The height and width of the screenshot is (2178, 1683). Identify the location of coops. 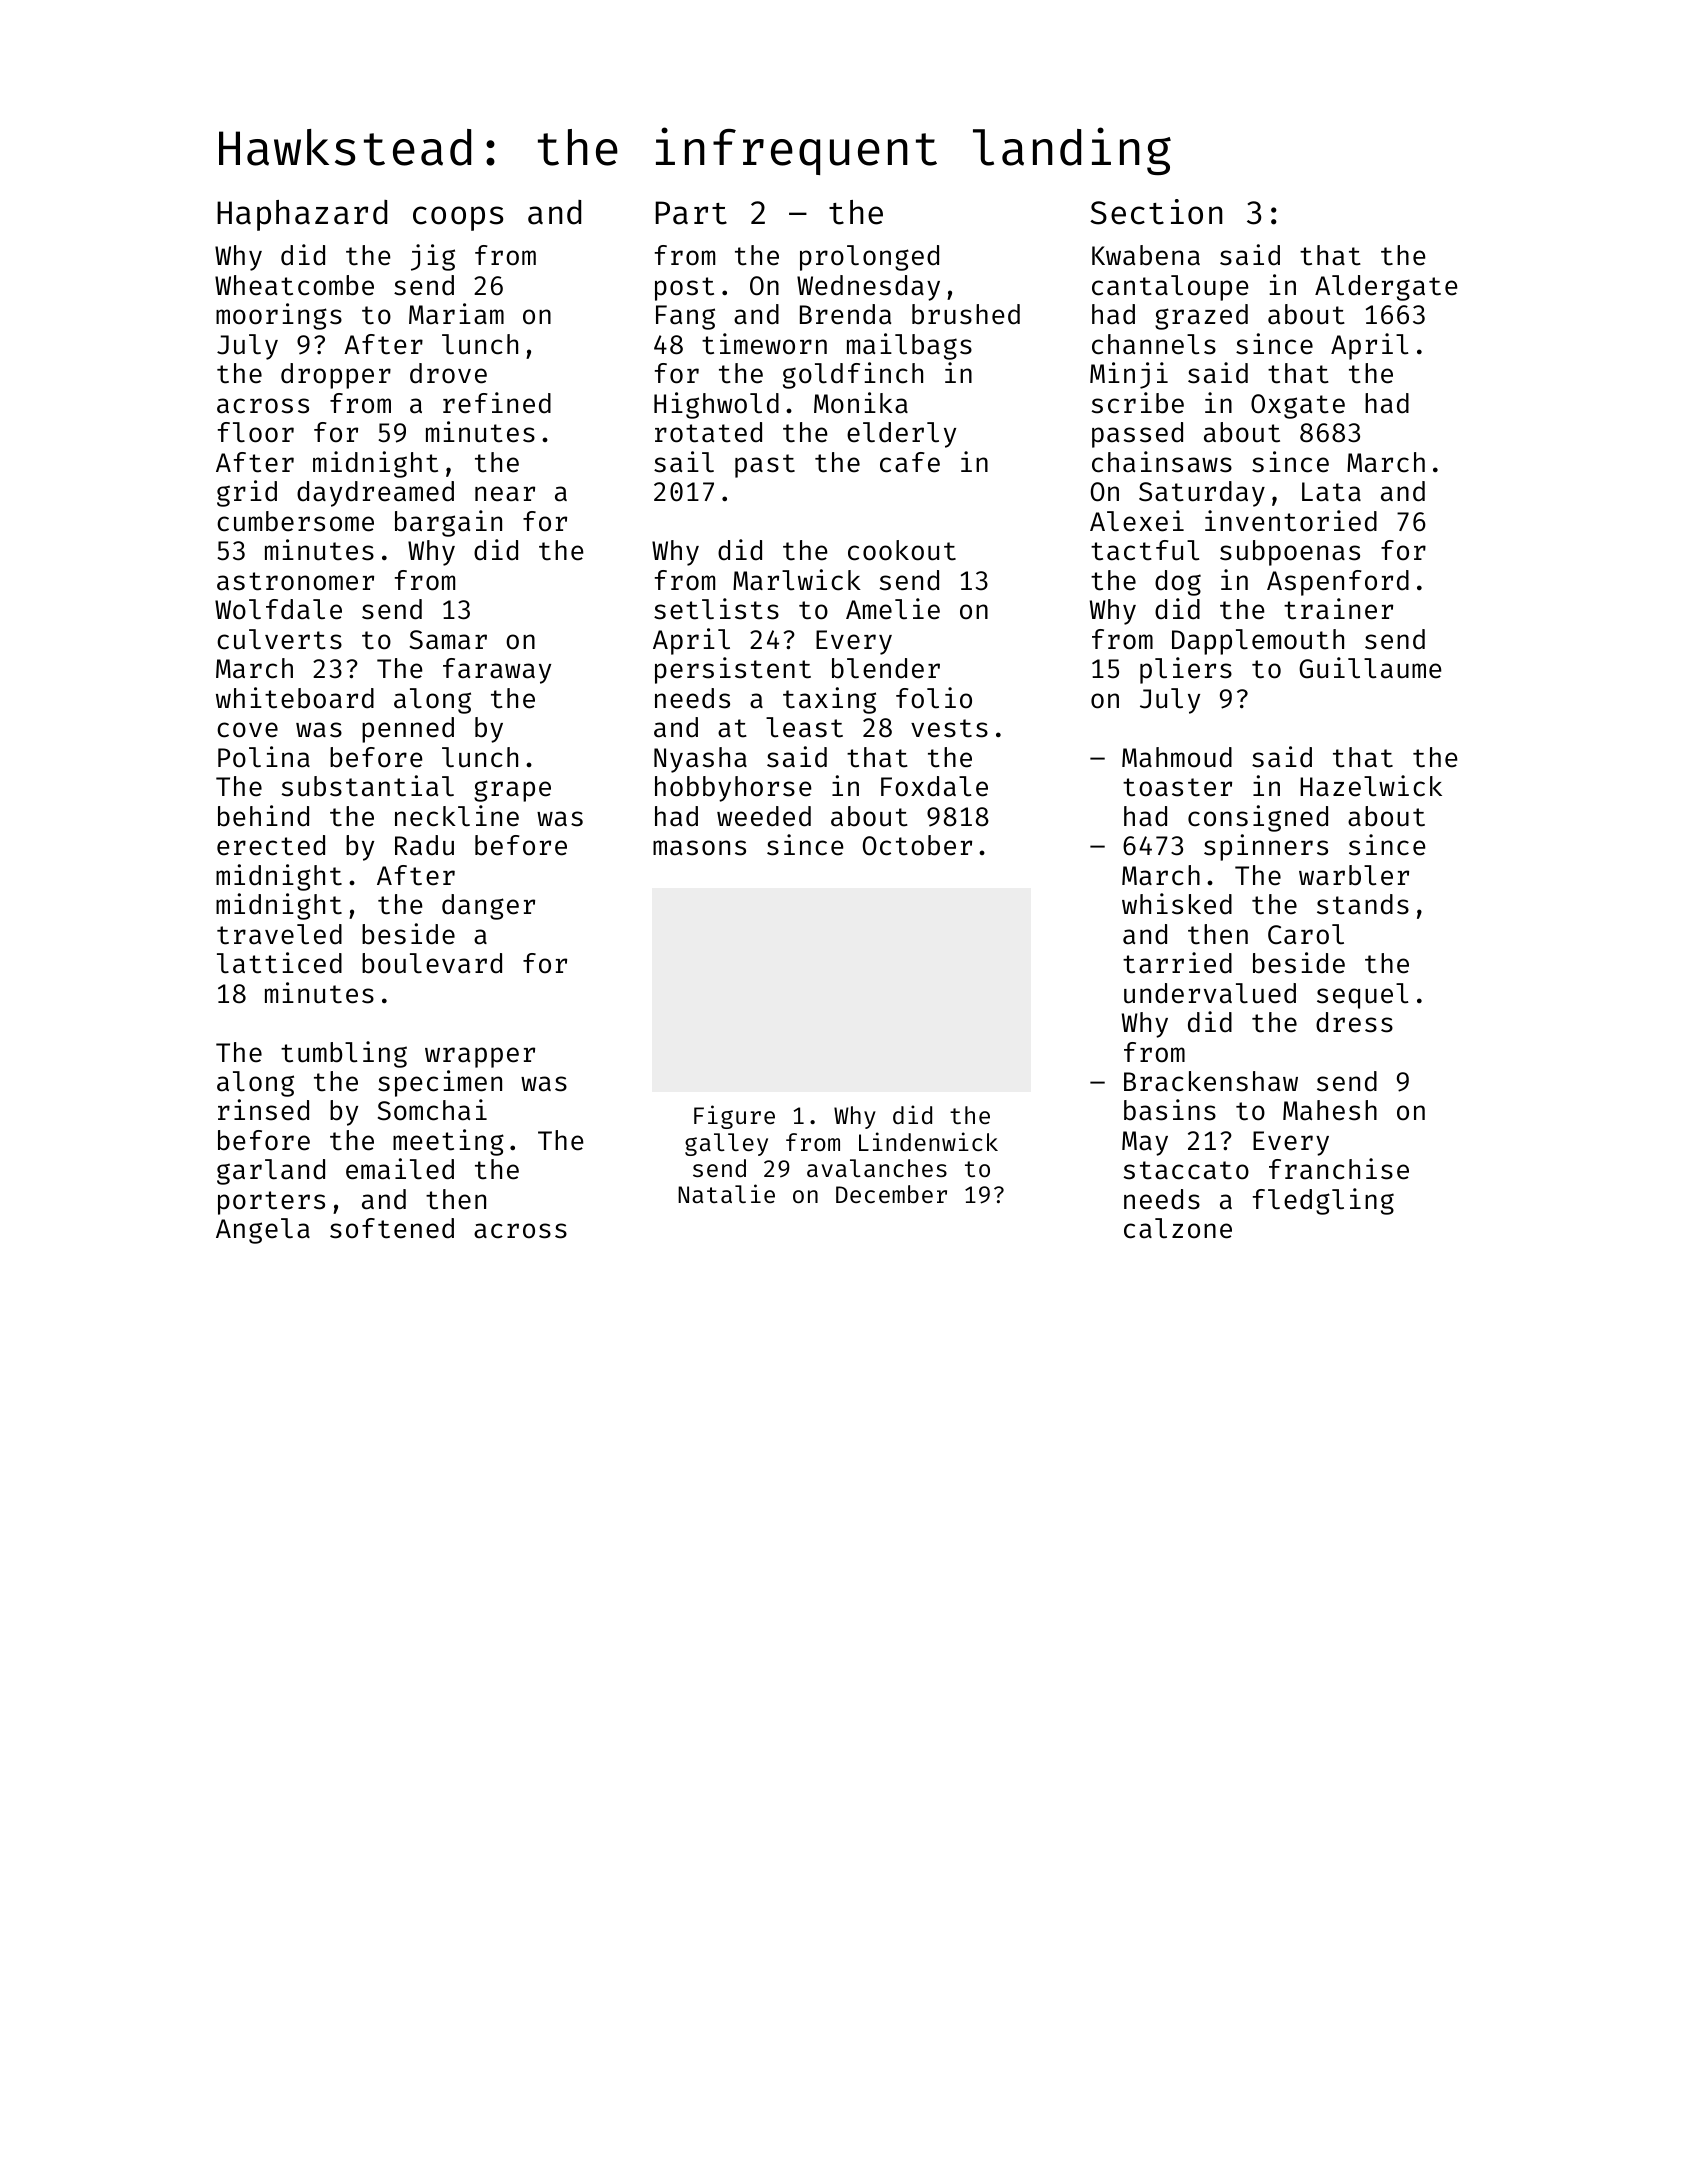
(458, 218).
